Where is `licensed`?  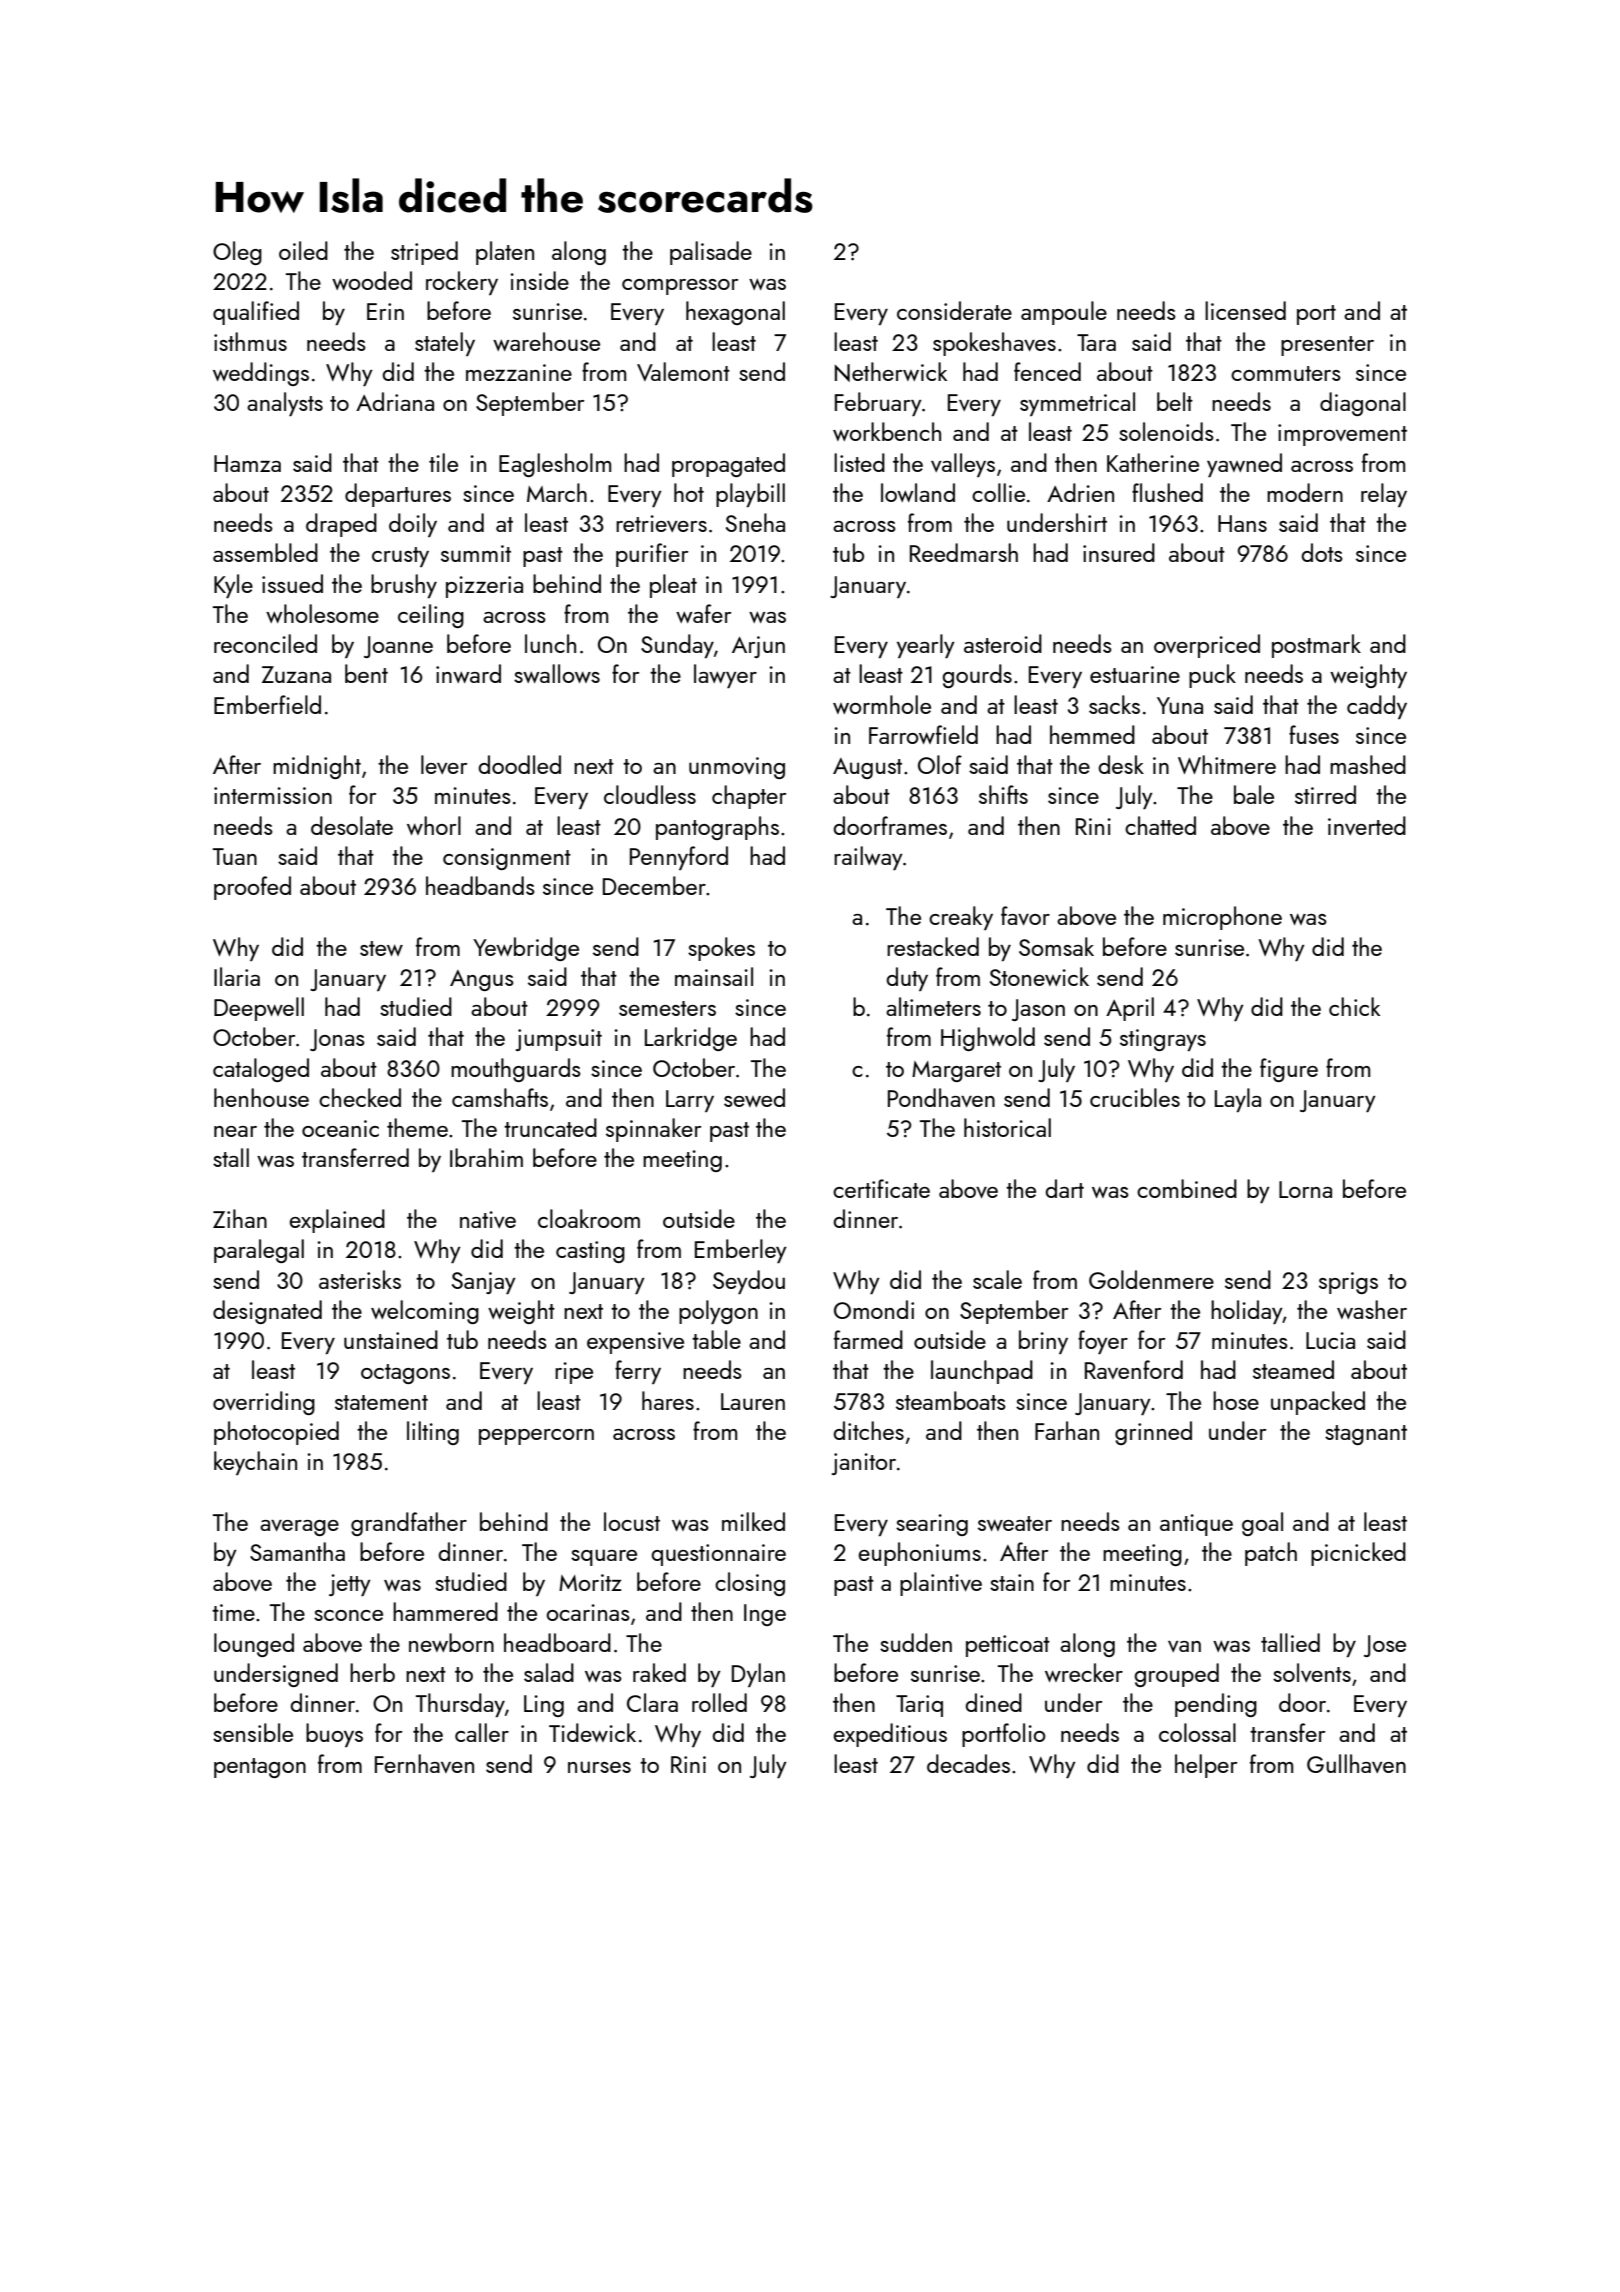
licensed is located at coordinates (1245, 310).
